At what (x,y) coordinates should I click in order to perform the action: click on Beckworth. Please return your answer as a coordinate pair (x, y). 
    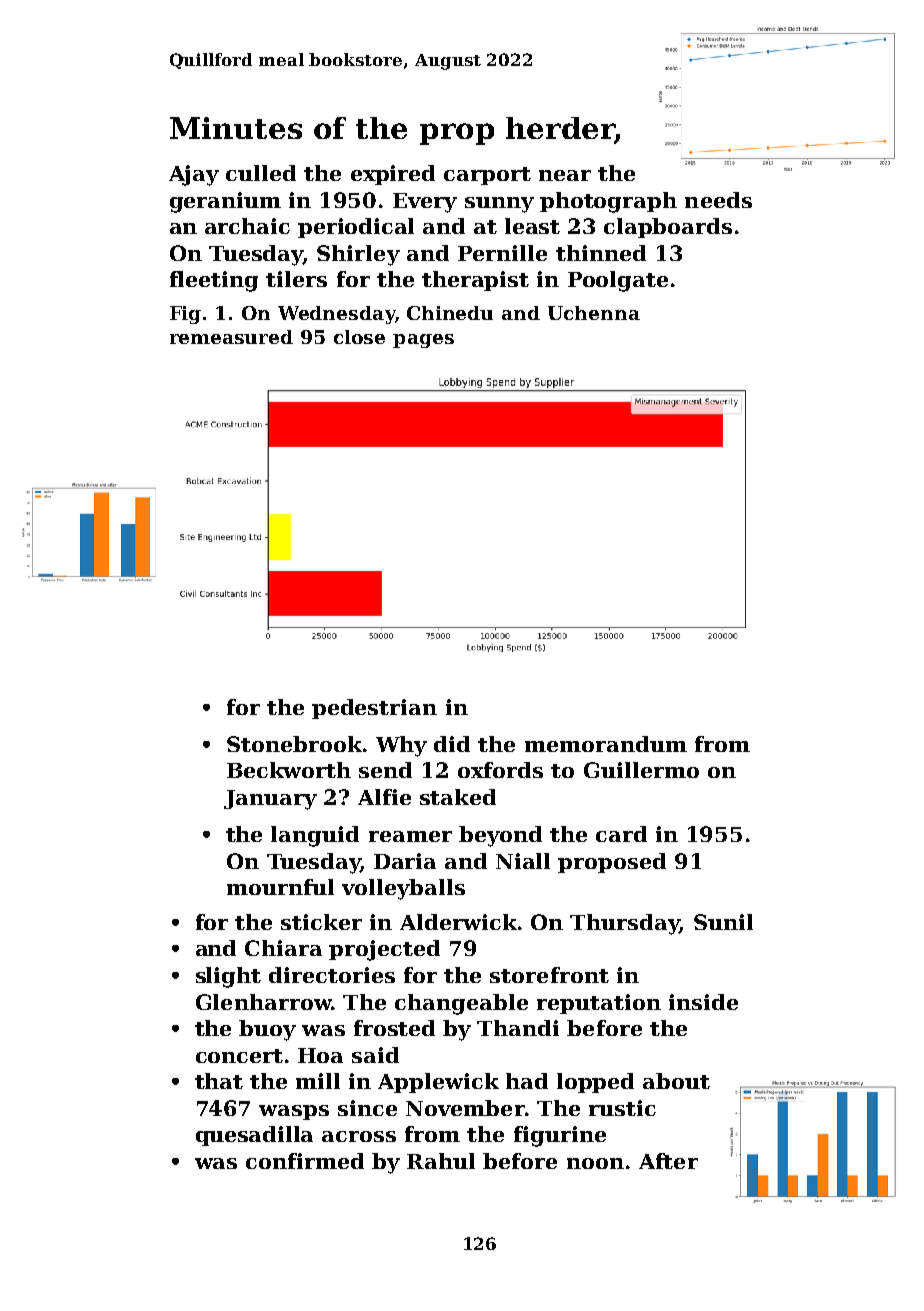
    Looking at the image, I should click on (289, 770).
